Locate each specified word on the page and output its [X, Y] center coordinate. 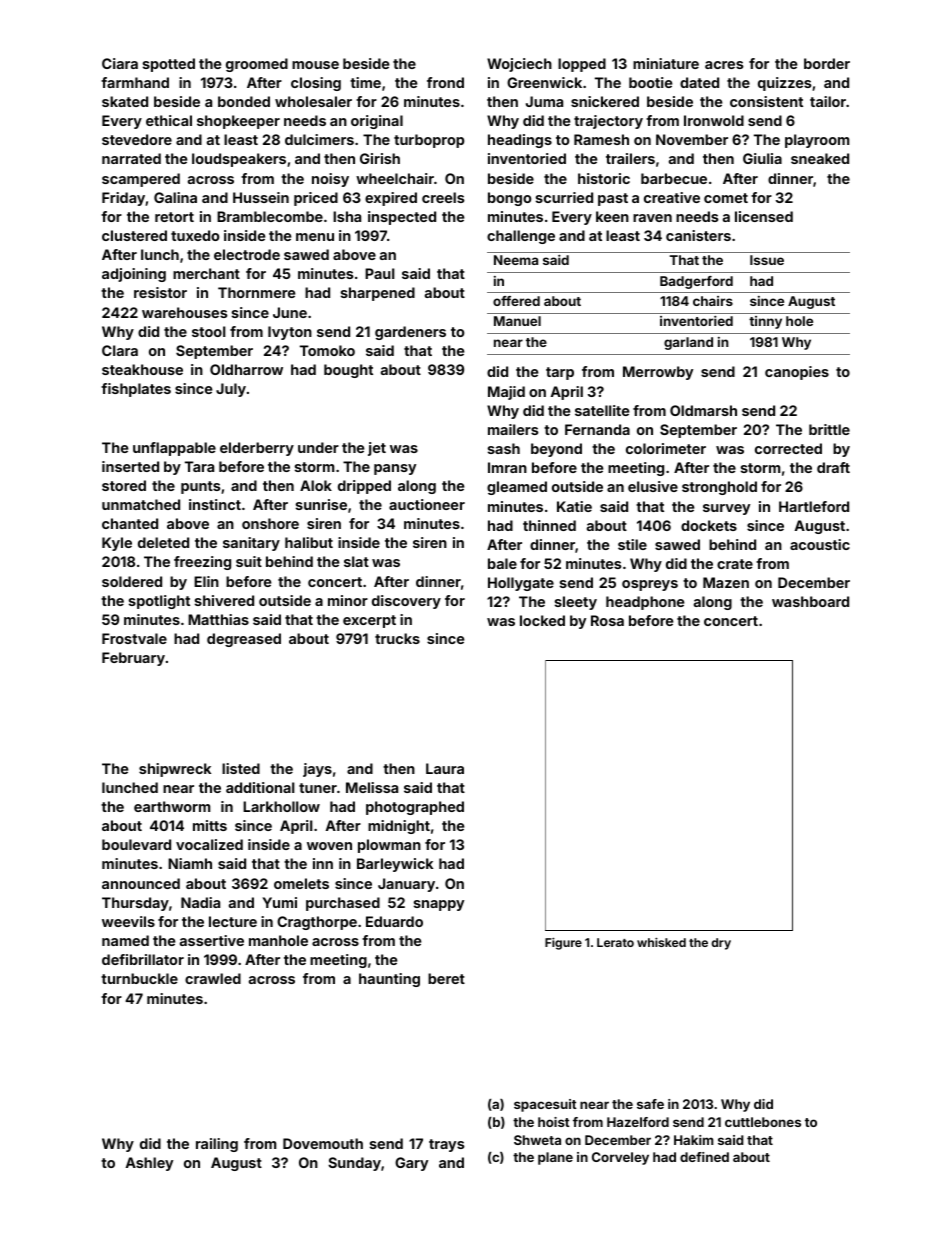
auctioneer [427, 504]
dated [699, 82]
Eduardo [394, 921]
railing [217, 1145]
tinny [765, 322]
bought [348, 371]
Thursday [135, 904]
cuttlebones [763, 1122]
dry [721, 944]
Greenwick [544, 82]
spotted [169, 65]
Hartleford [814, 506]
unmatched [141, 504]
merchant [206, 273]
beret [446, 978]
